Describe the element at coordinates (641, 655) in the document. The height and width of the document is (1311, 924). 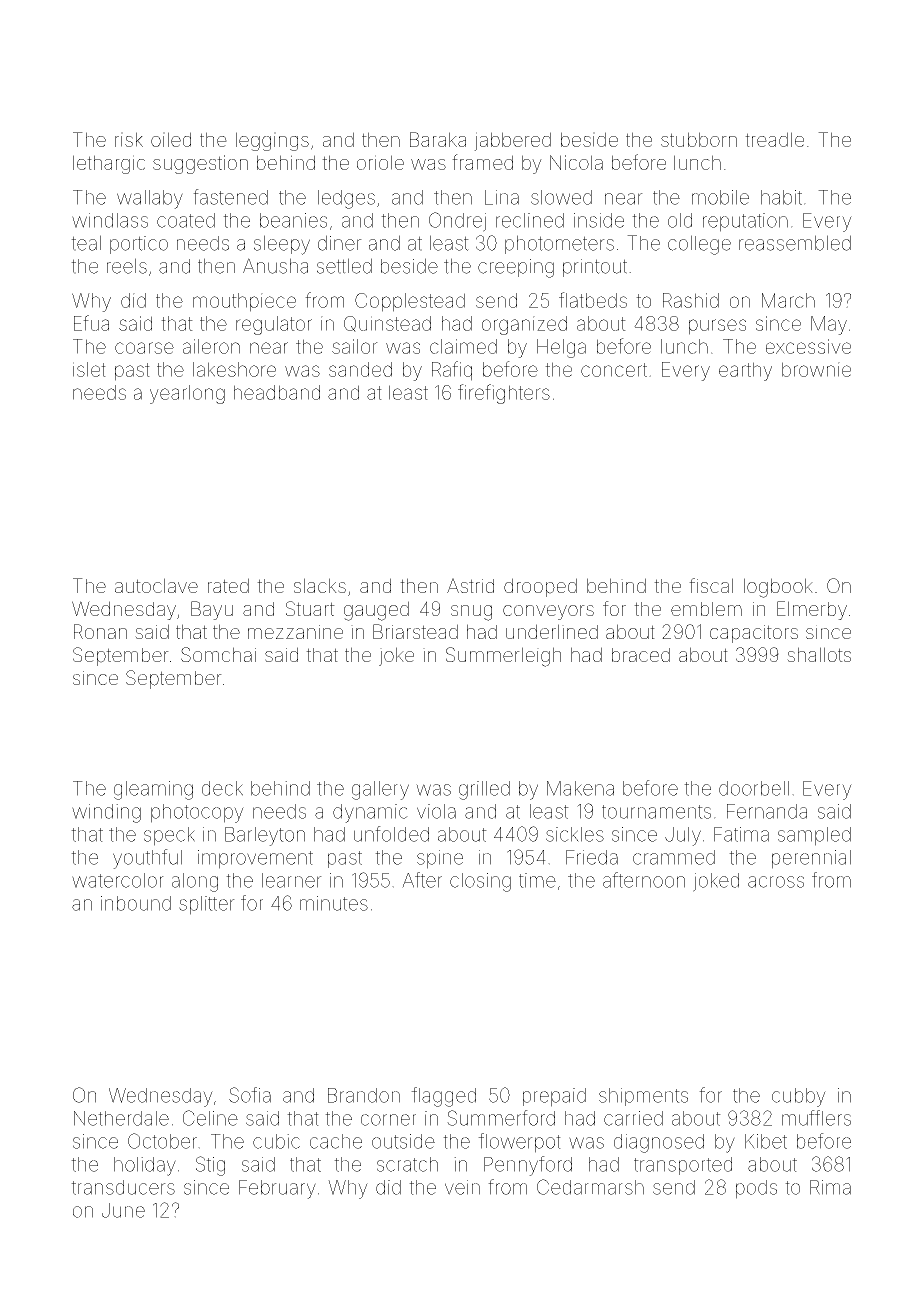
I see `braced` at that location.
